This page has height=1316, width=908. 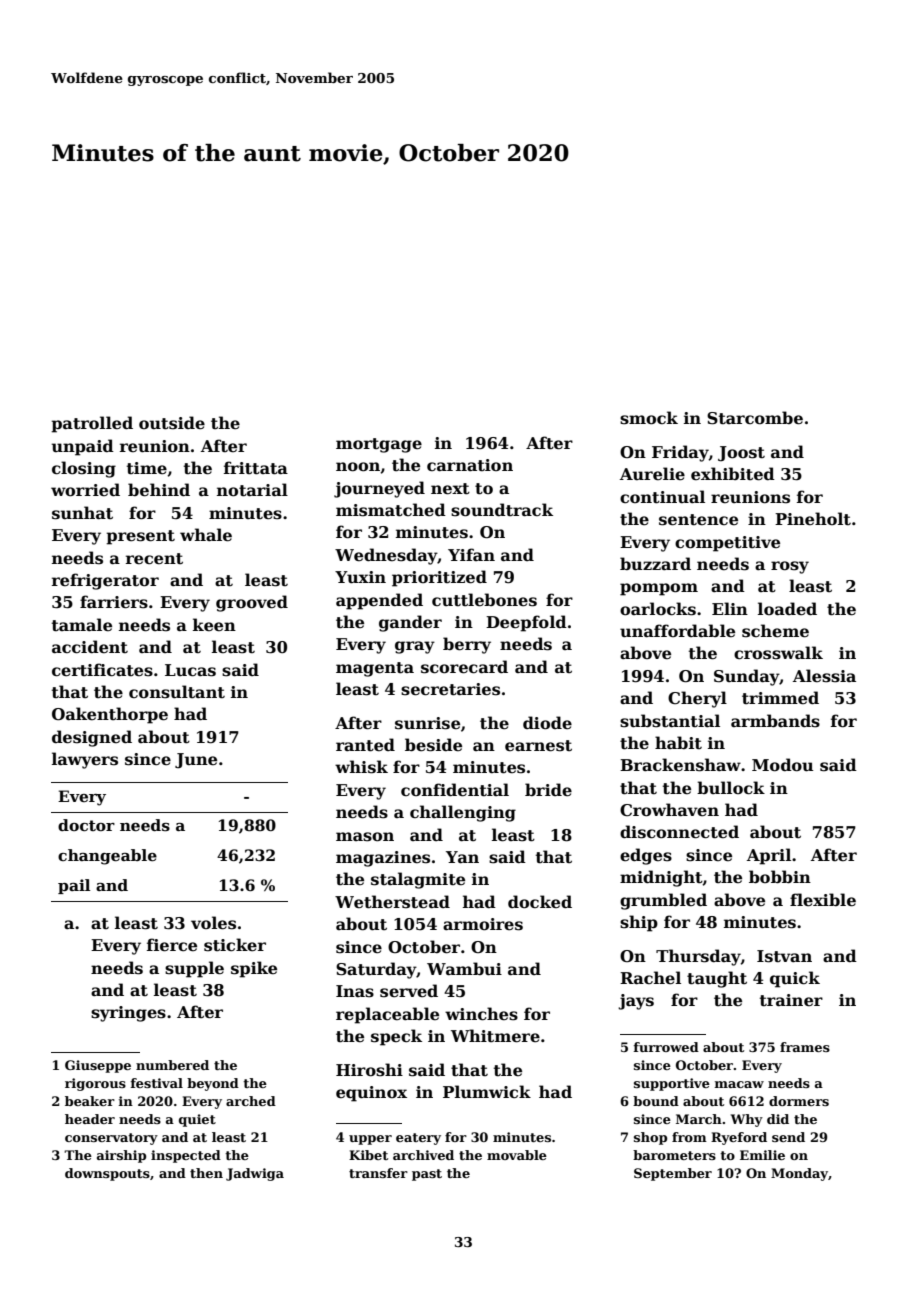 I want to click on bullock, so click(x=731, y=788).
